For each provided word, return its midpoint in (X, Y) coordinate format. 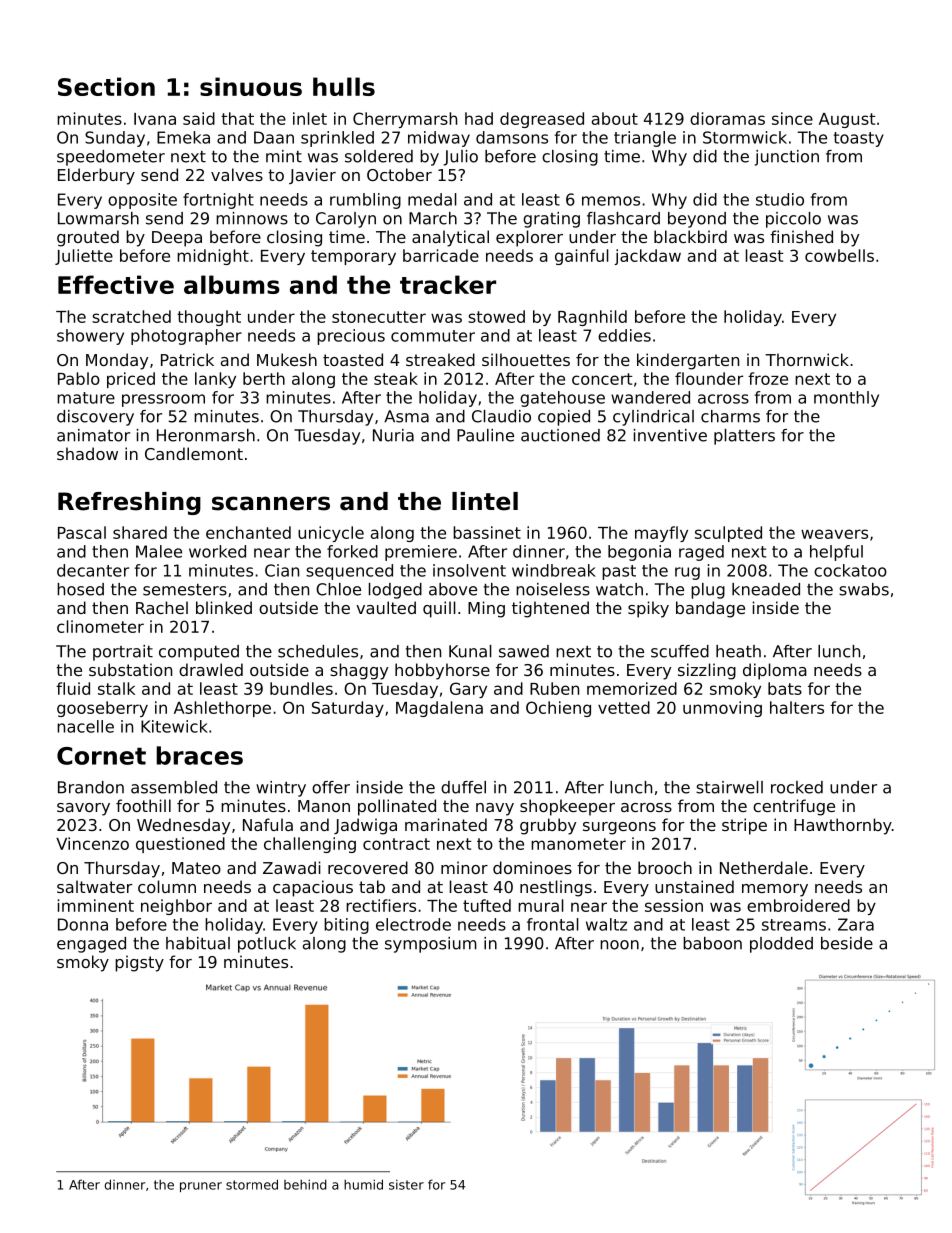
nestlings (556, 888)
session (674, 905)
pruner (201, 1187)
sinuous (251, 86)
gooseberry (102, 709)
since (792, 118)
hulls (344, 86)
